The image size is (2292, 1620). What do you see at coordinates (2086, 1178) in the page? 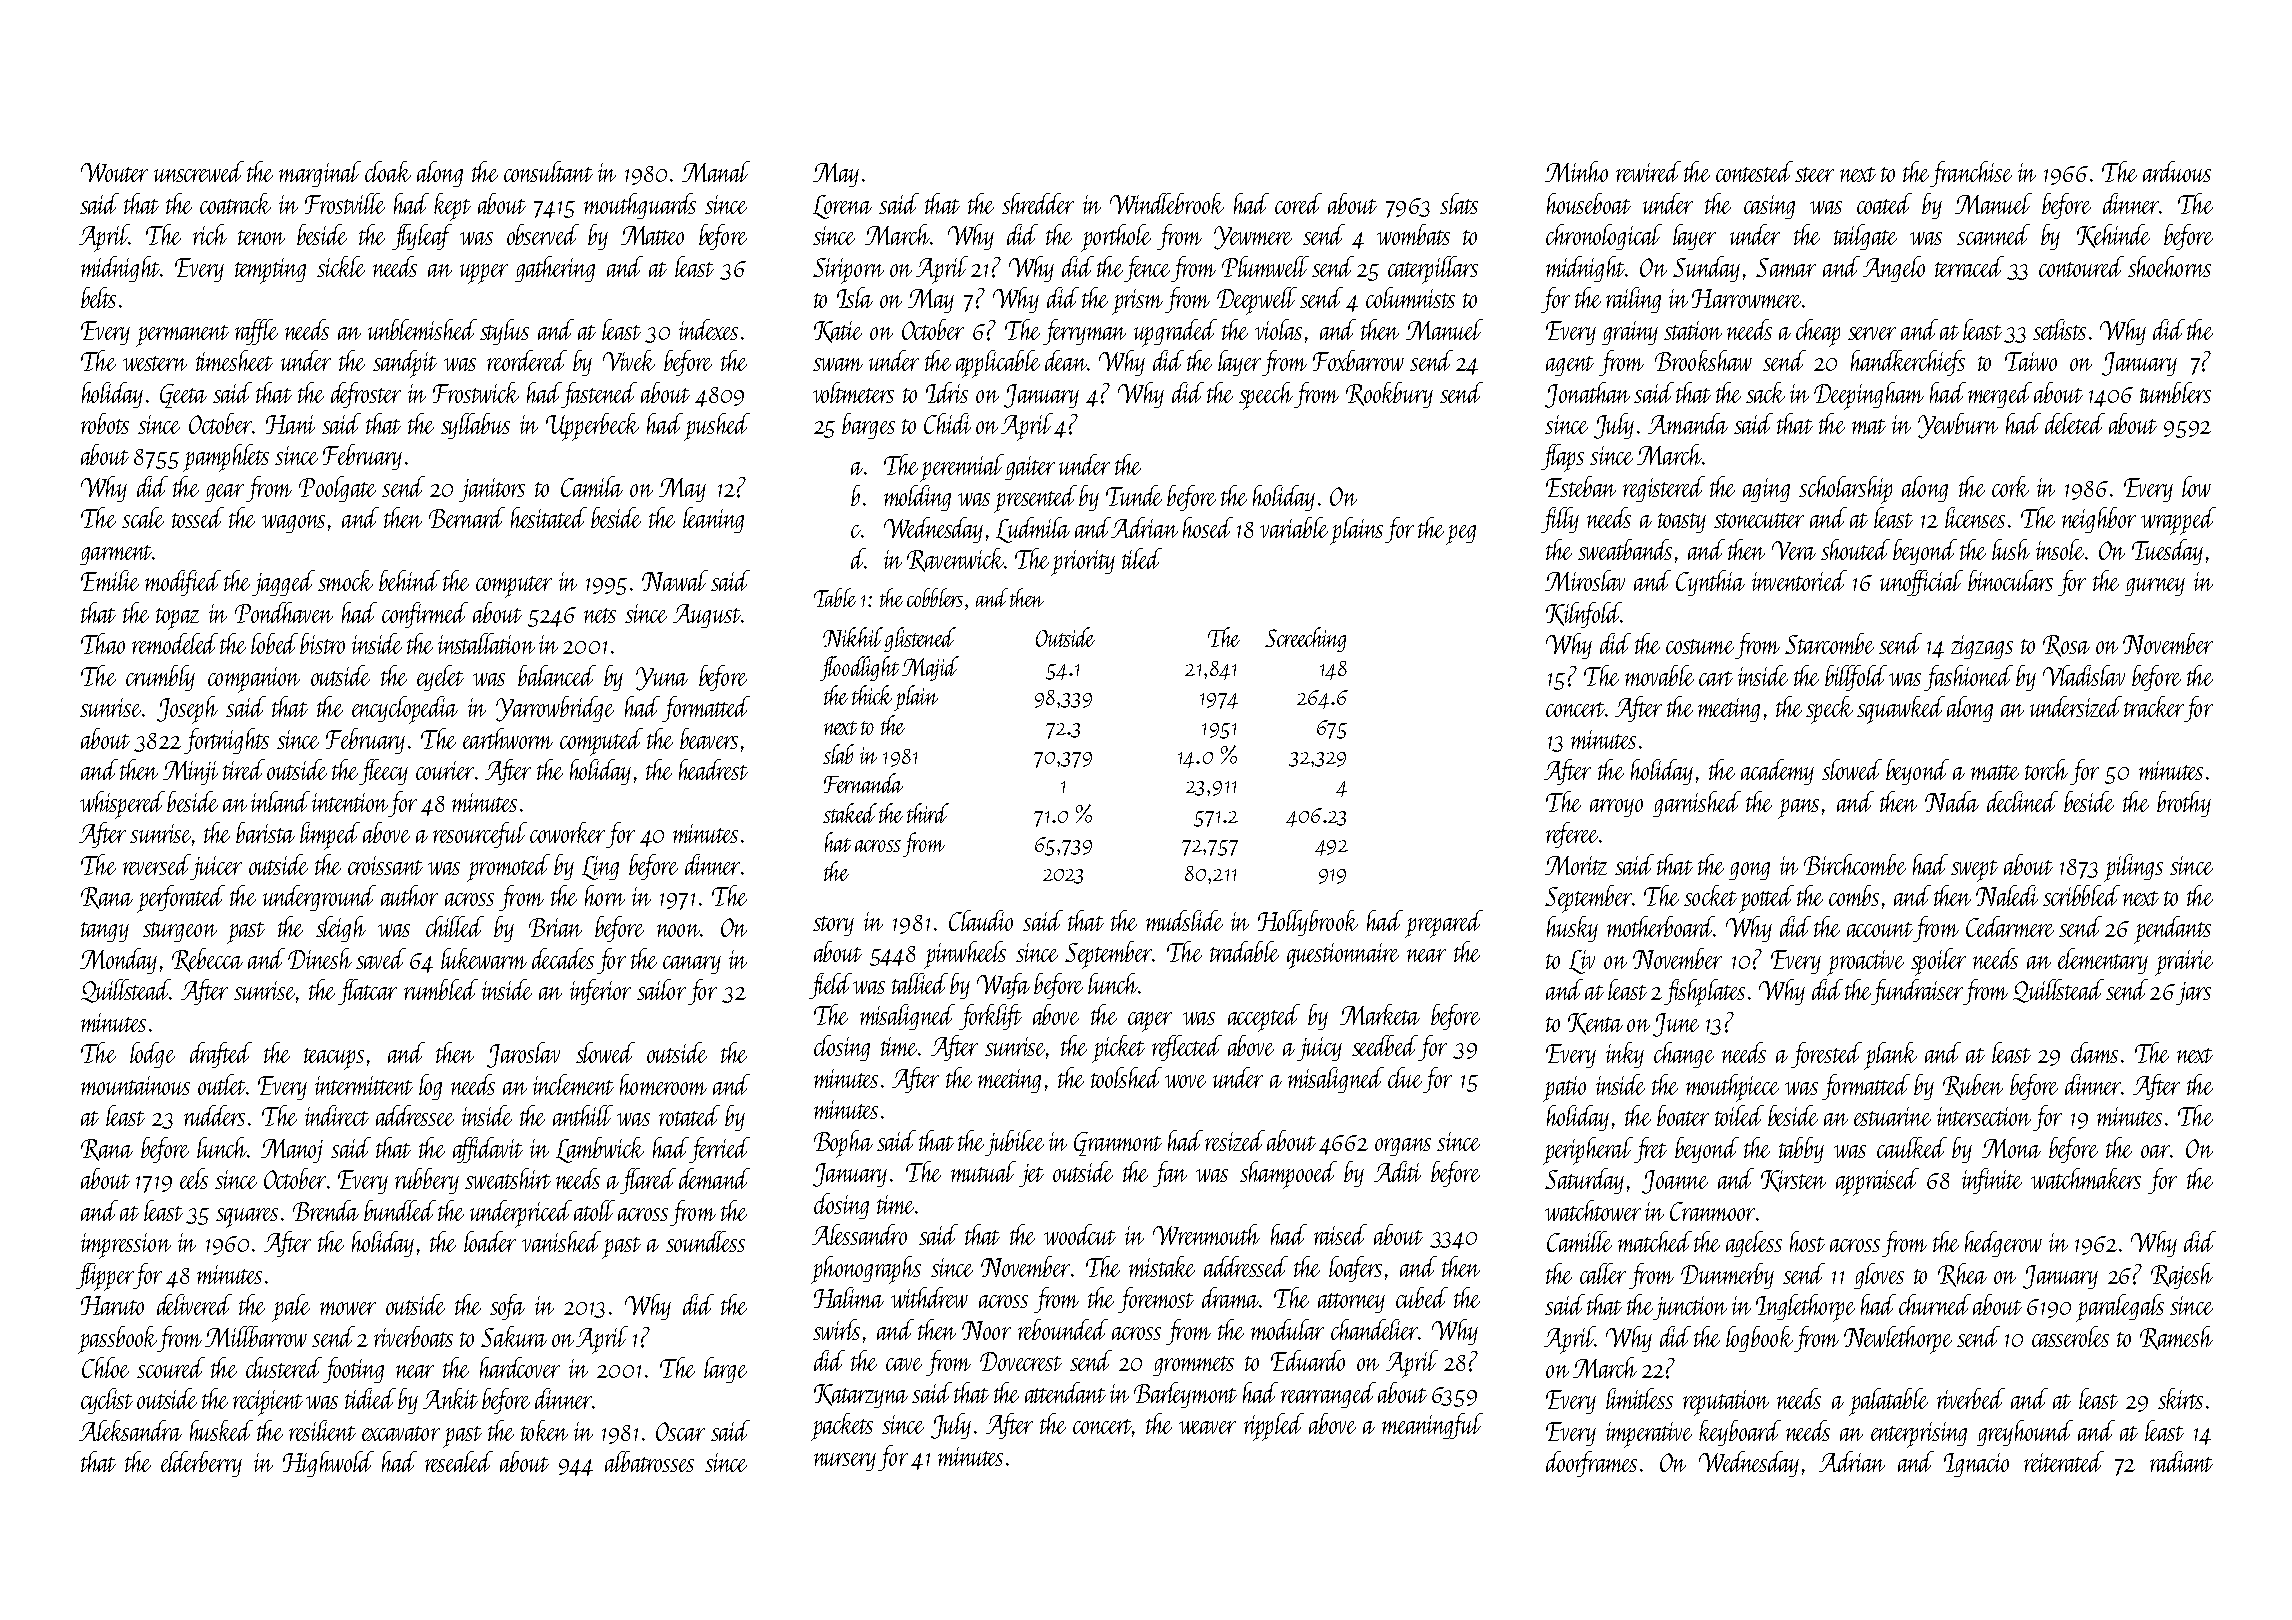
I see `watchmakers` at bounding box center [2086, 1178].
